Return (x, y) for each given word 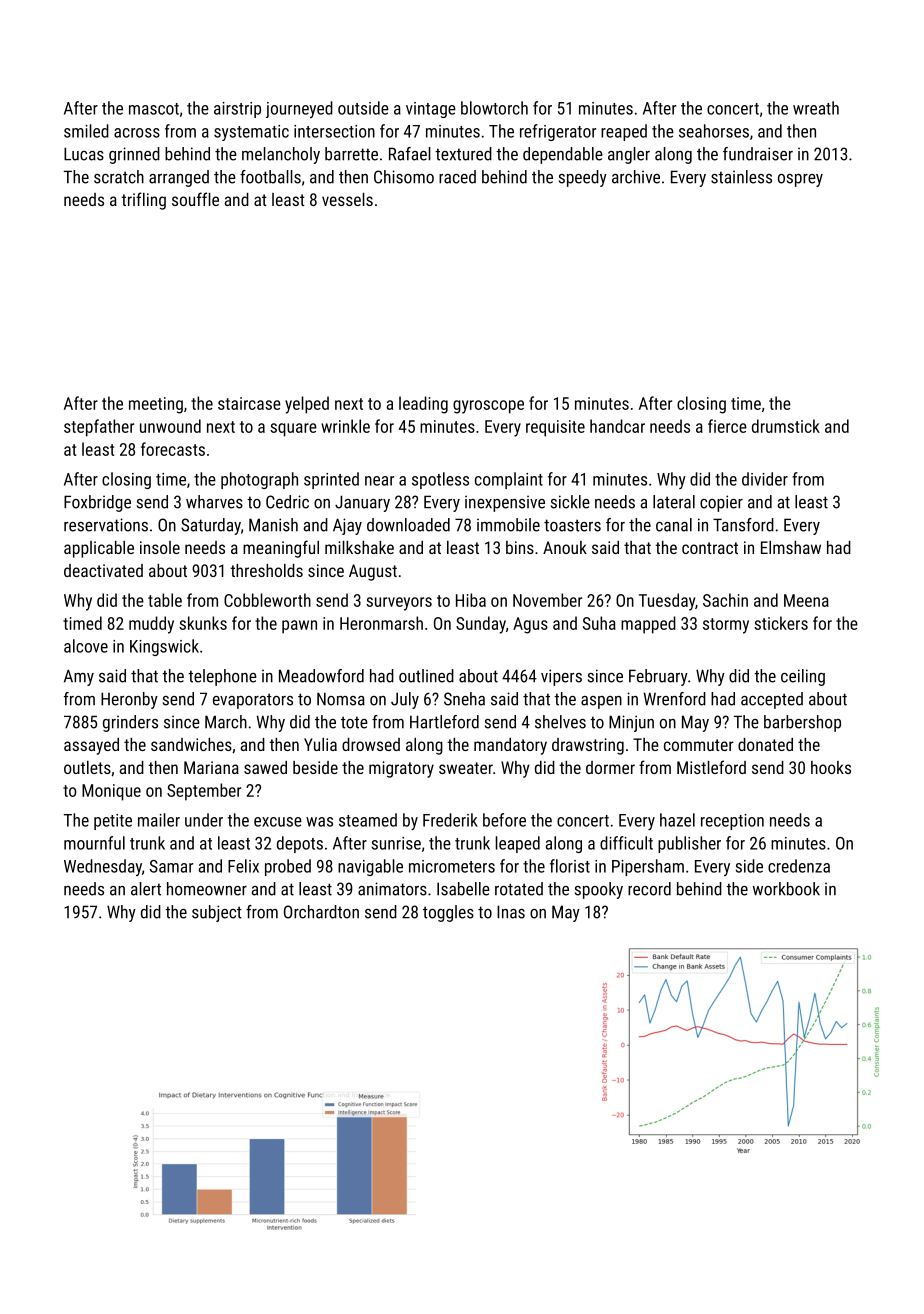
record (649, 889)
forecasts (173, 449)
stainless (741, 177)
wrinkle (345, 426)
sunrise (396, 843)
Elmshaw (791, 547)
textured (463, 154)
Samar (171, 866)
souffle (195, 199)
